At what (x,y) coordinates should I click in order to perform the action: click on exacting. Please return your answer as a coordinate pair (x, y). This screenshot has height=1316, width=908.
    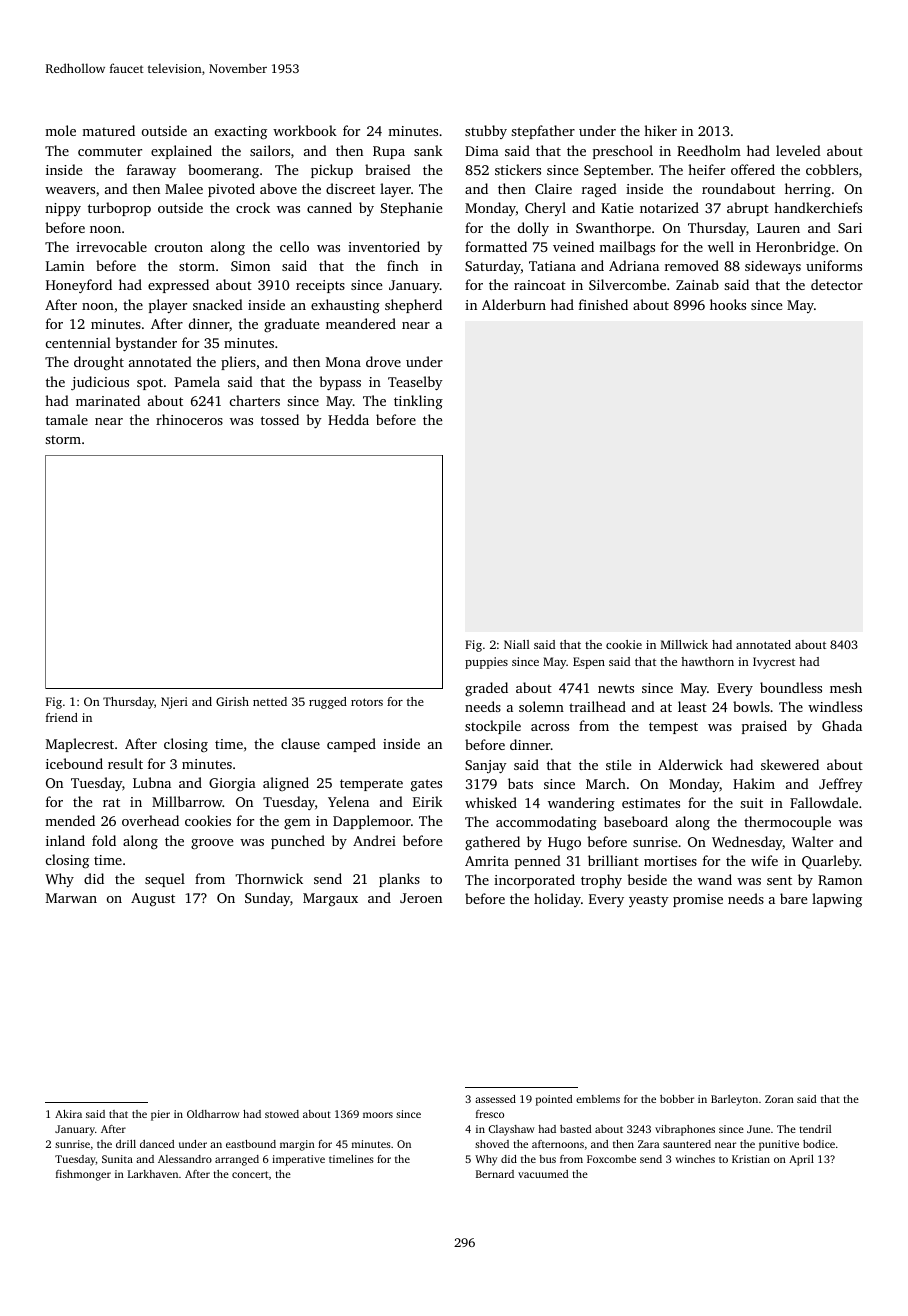
    Looking at the image, I should click on (241, 132).
